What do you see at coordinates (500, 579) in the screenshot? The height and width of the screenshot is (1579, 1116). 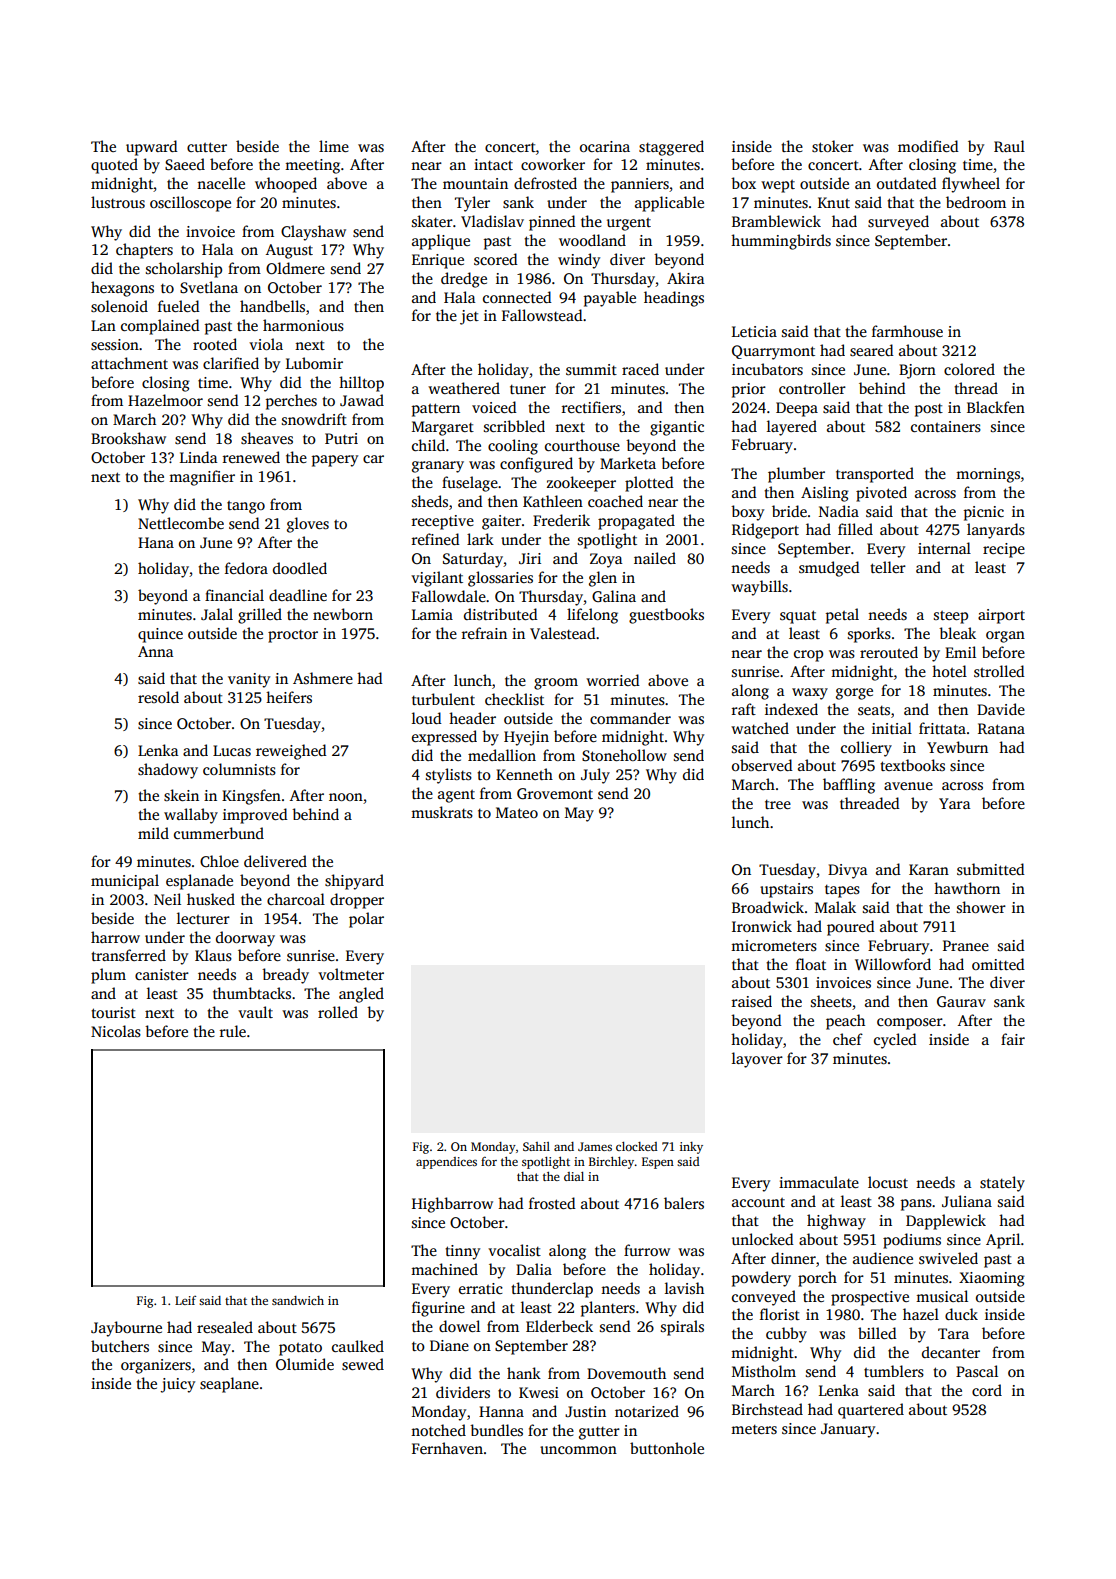 I see `glossaries` at bounding box center [500, 579].
